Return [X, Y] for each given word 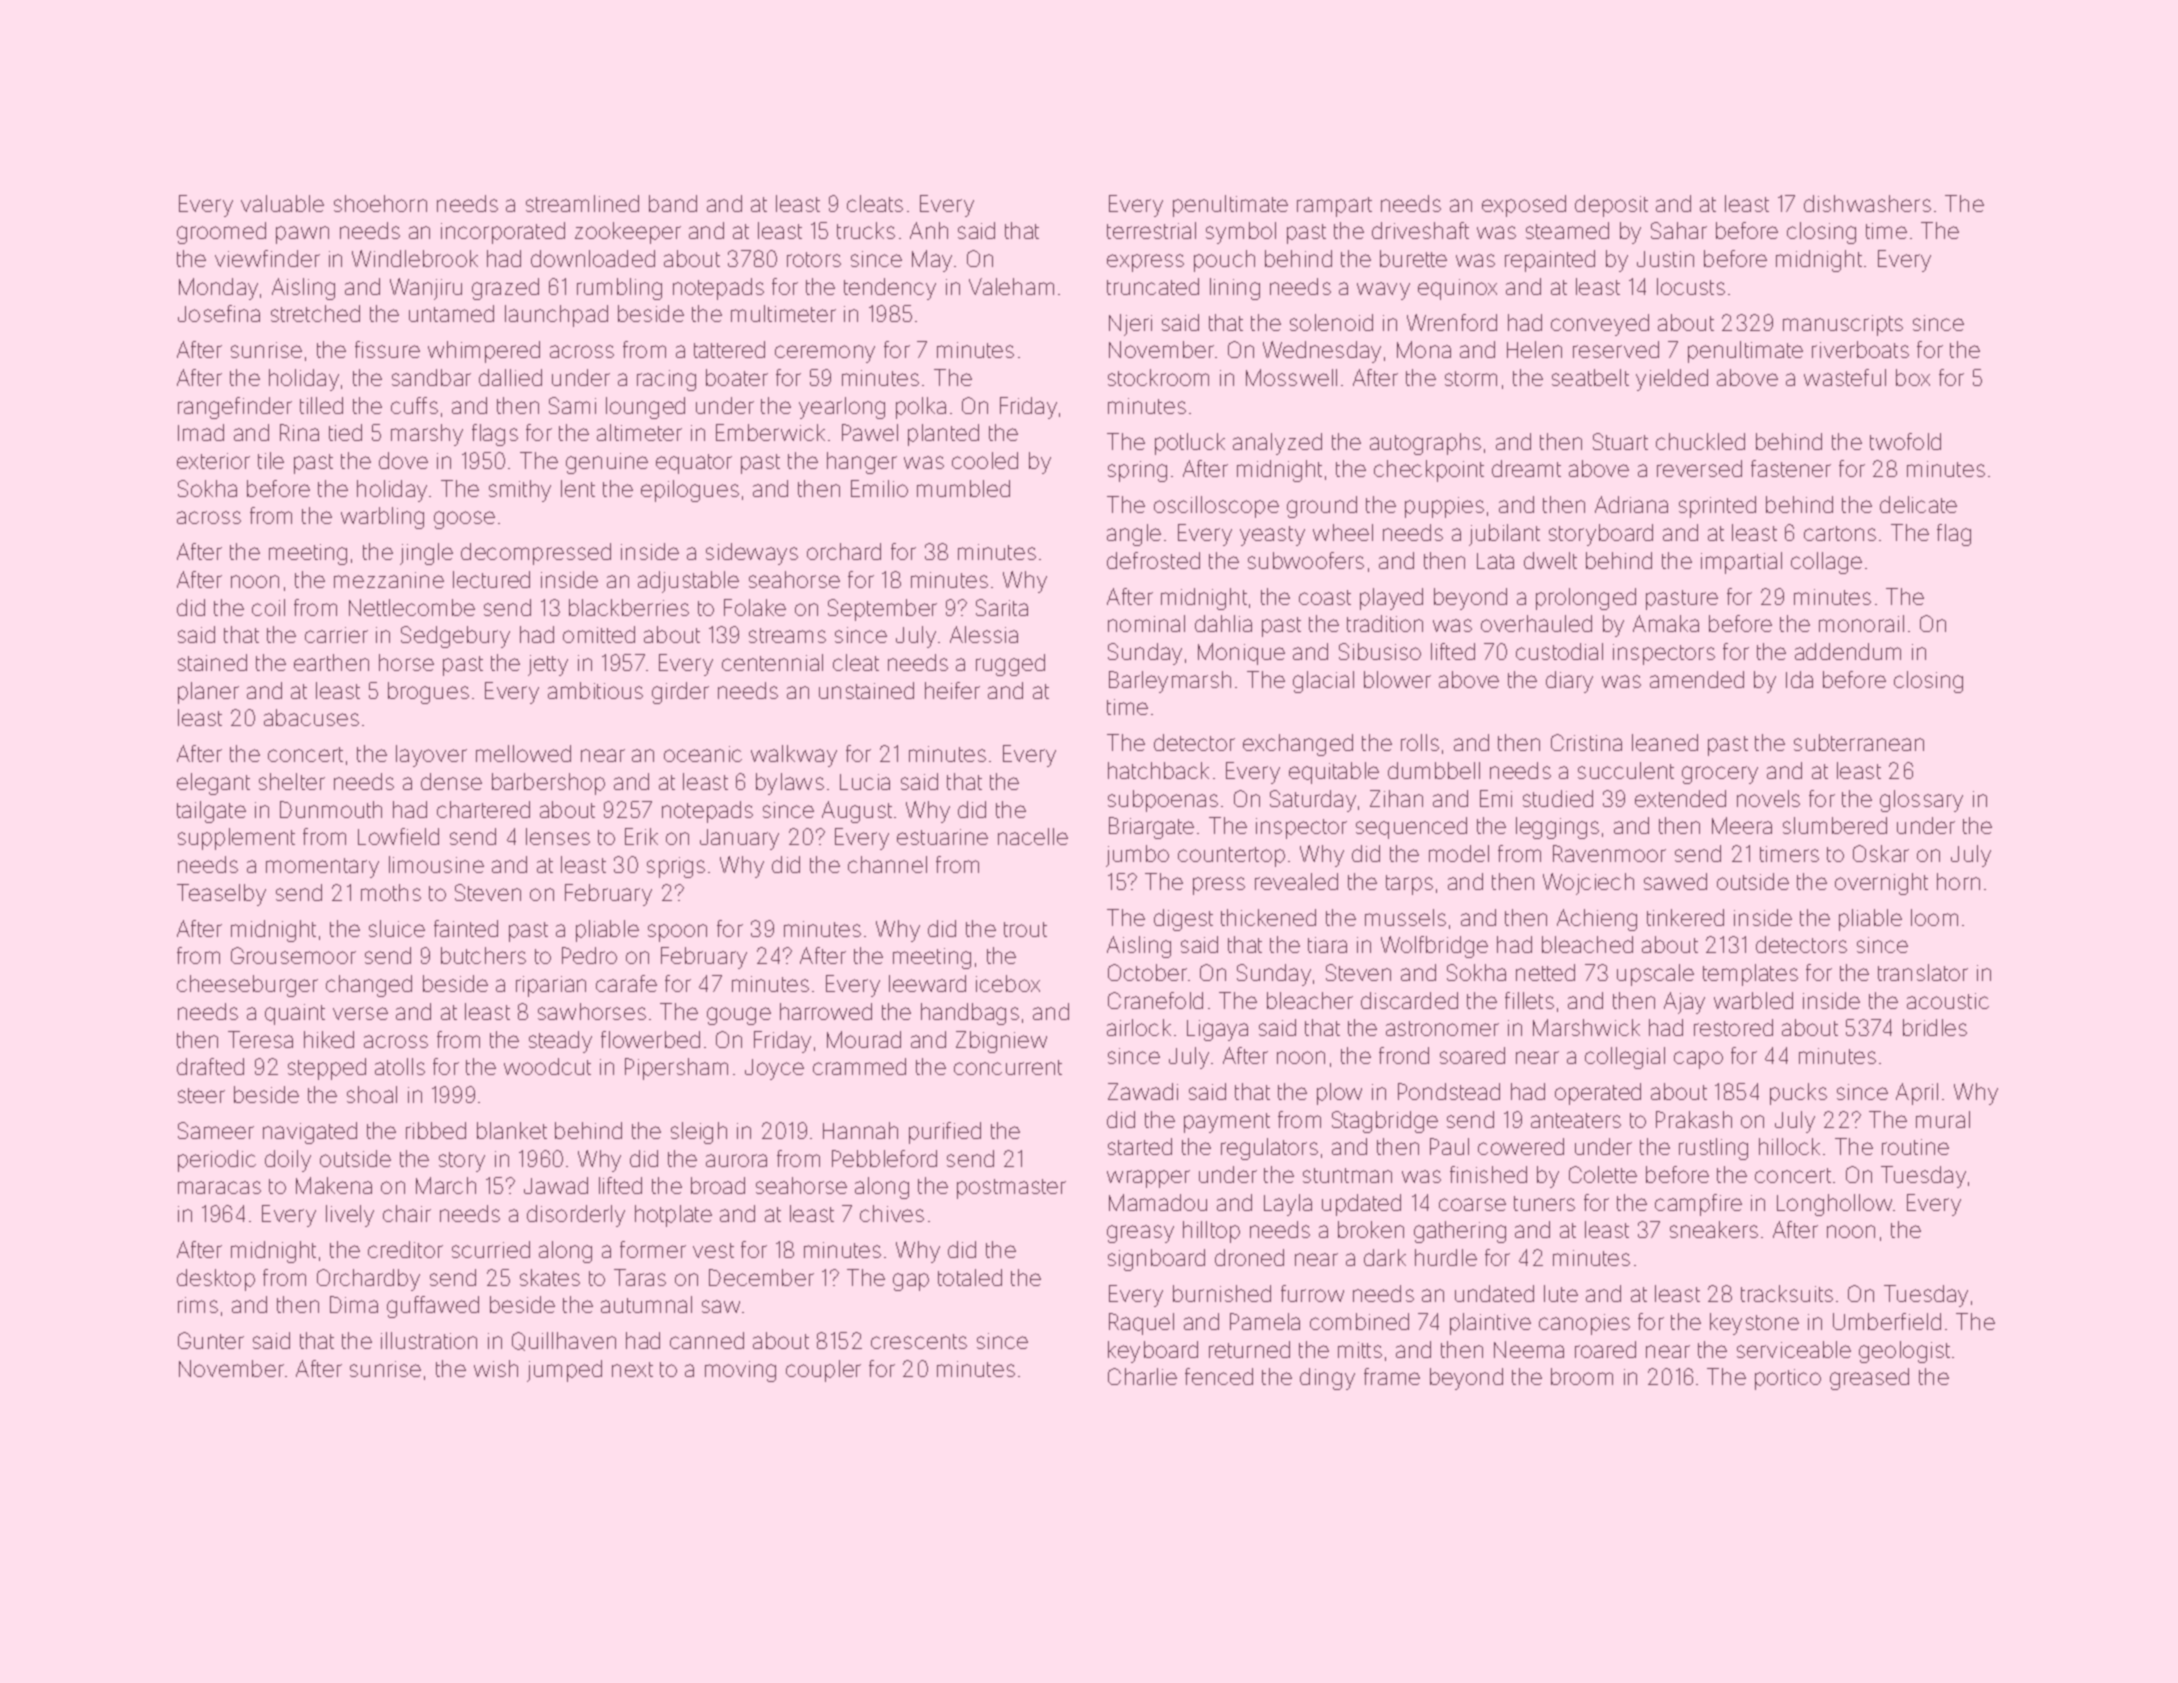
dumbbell [1434, 770]
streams [787, 635]
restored [1733, 1027]
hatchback [1158, 770]
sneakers [1714, 1229]
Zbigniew [1001, 1042]
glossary [1921, 801]
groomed [221, 233]
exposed [1524, 206]
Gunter [211, 1340]
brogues [428, 693]
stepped [327, 1069]
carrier [336, 635]
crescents [919, 1341]
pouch [1224, 261]
